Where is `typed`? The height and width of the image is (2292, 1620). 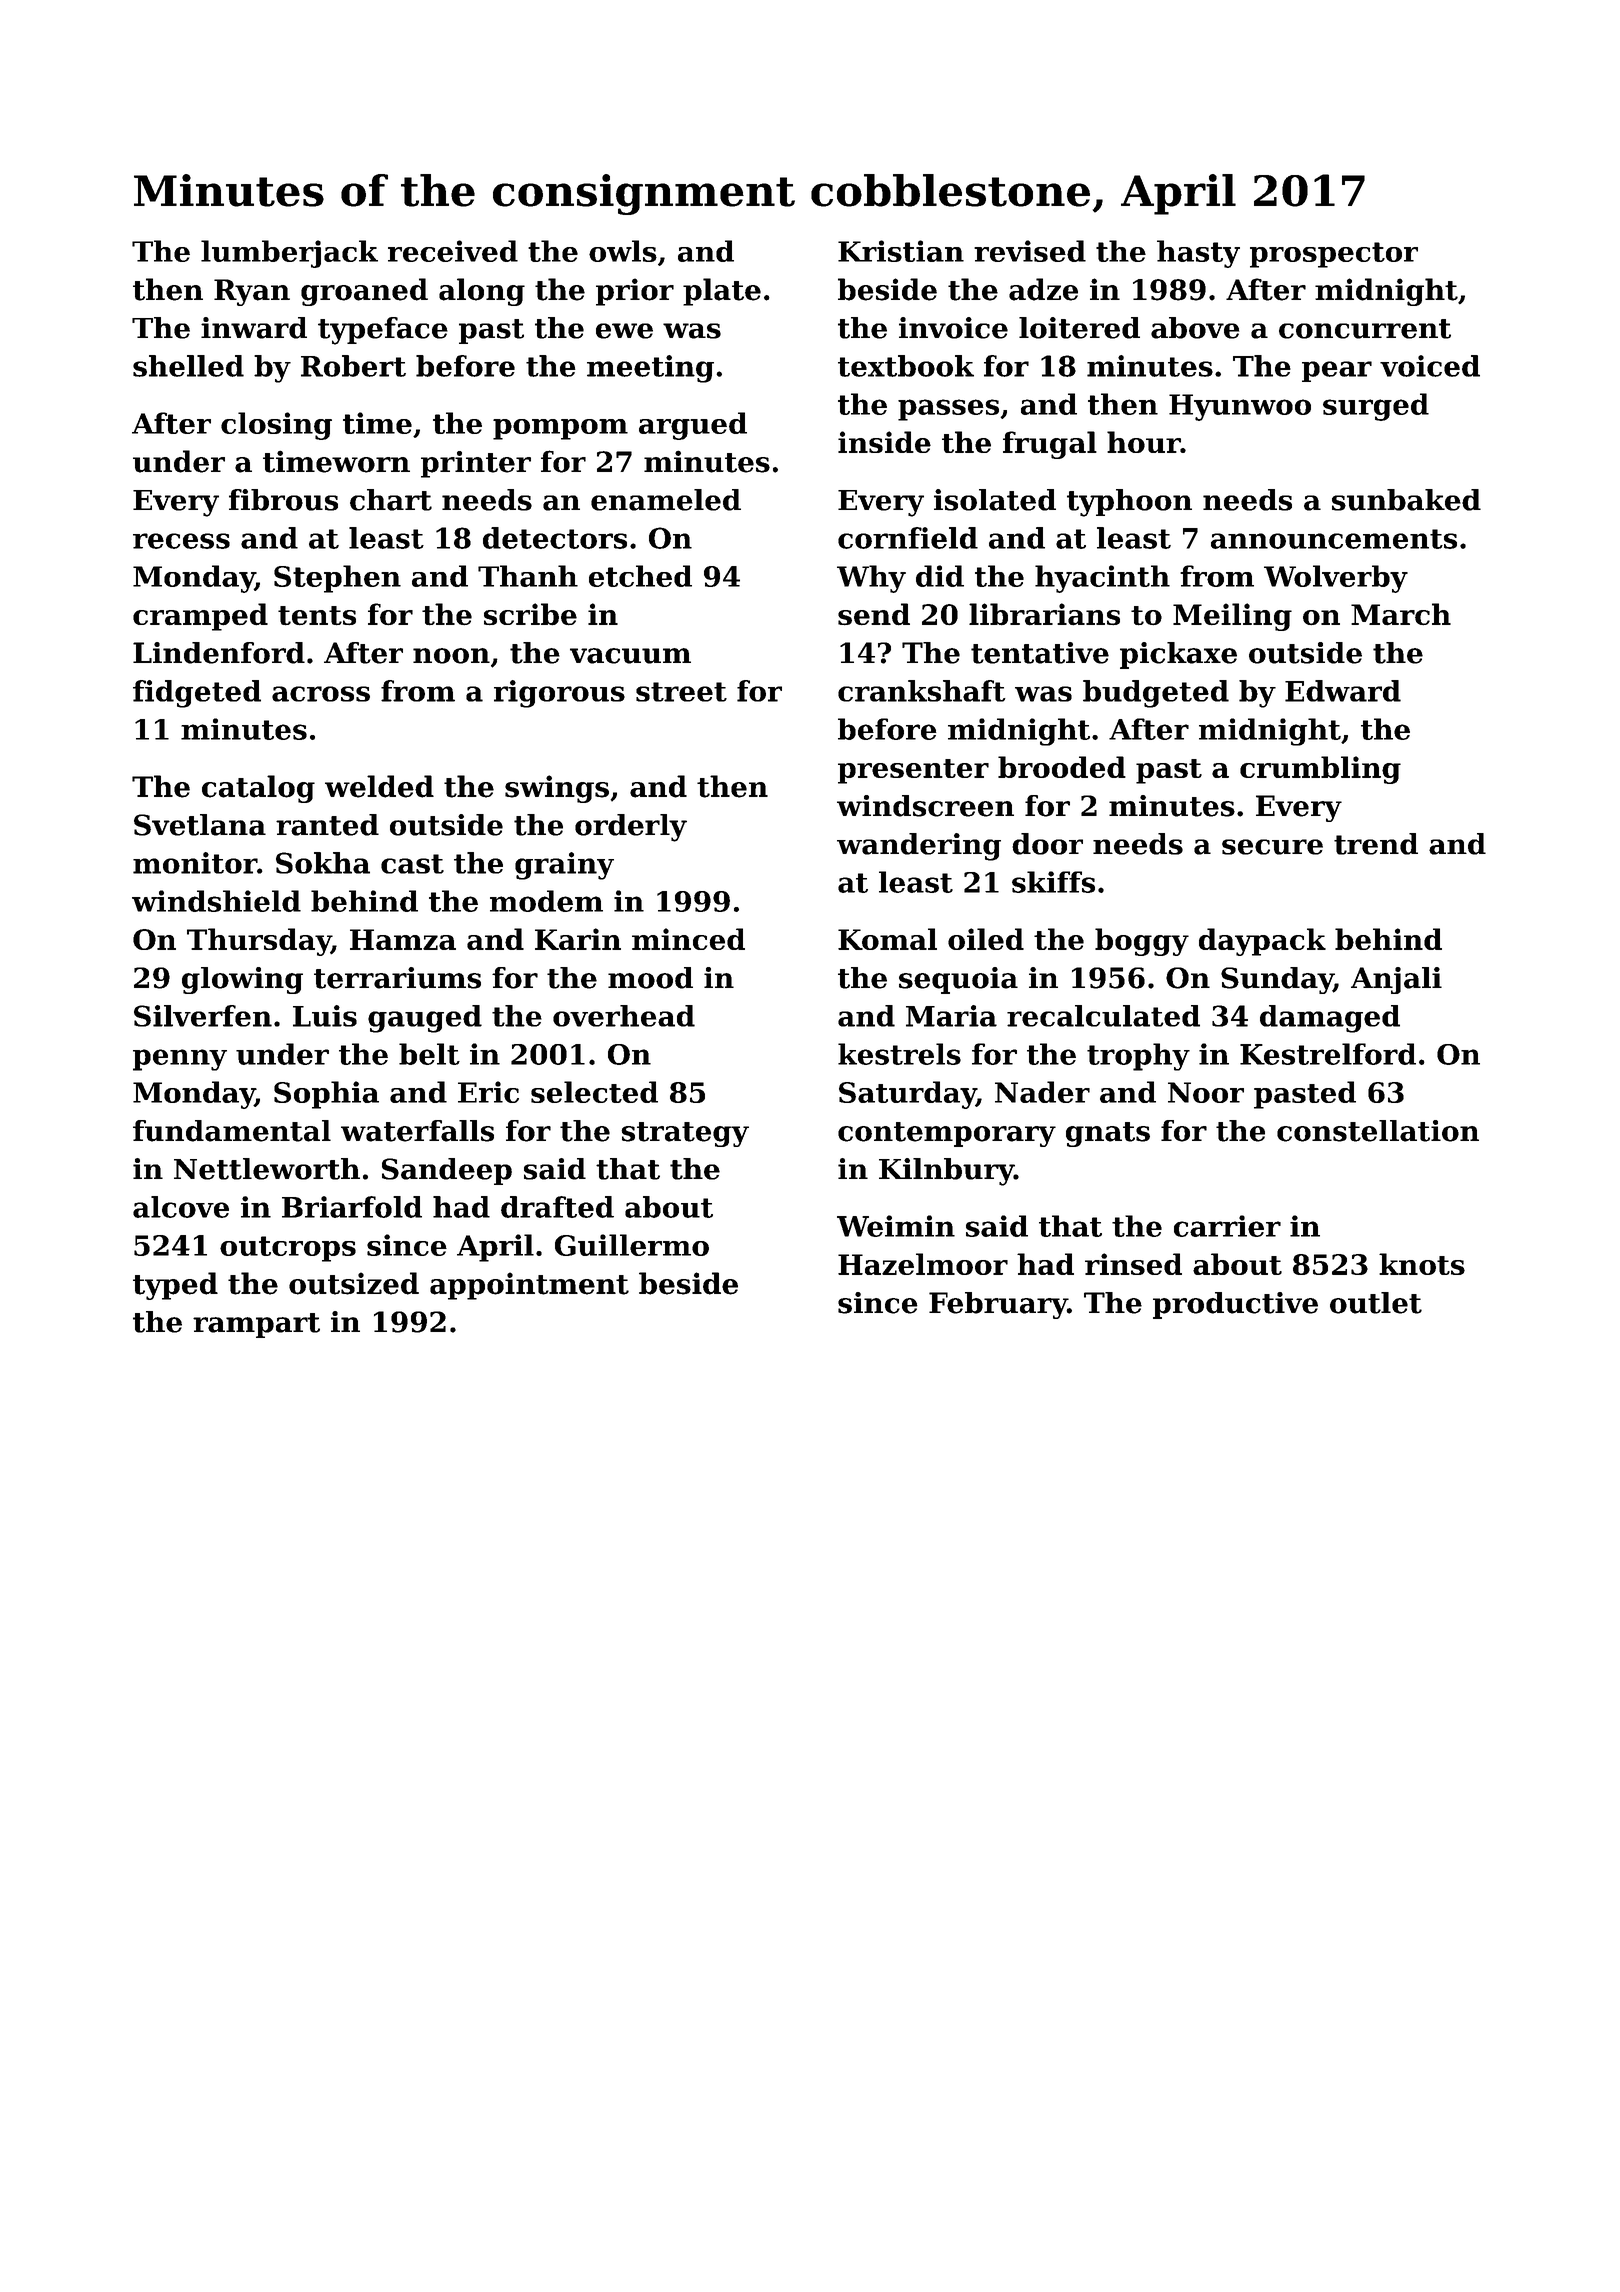 typed is located at coordinates (175, 1286).
